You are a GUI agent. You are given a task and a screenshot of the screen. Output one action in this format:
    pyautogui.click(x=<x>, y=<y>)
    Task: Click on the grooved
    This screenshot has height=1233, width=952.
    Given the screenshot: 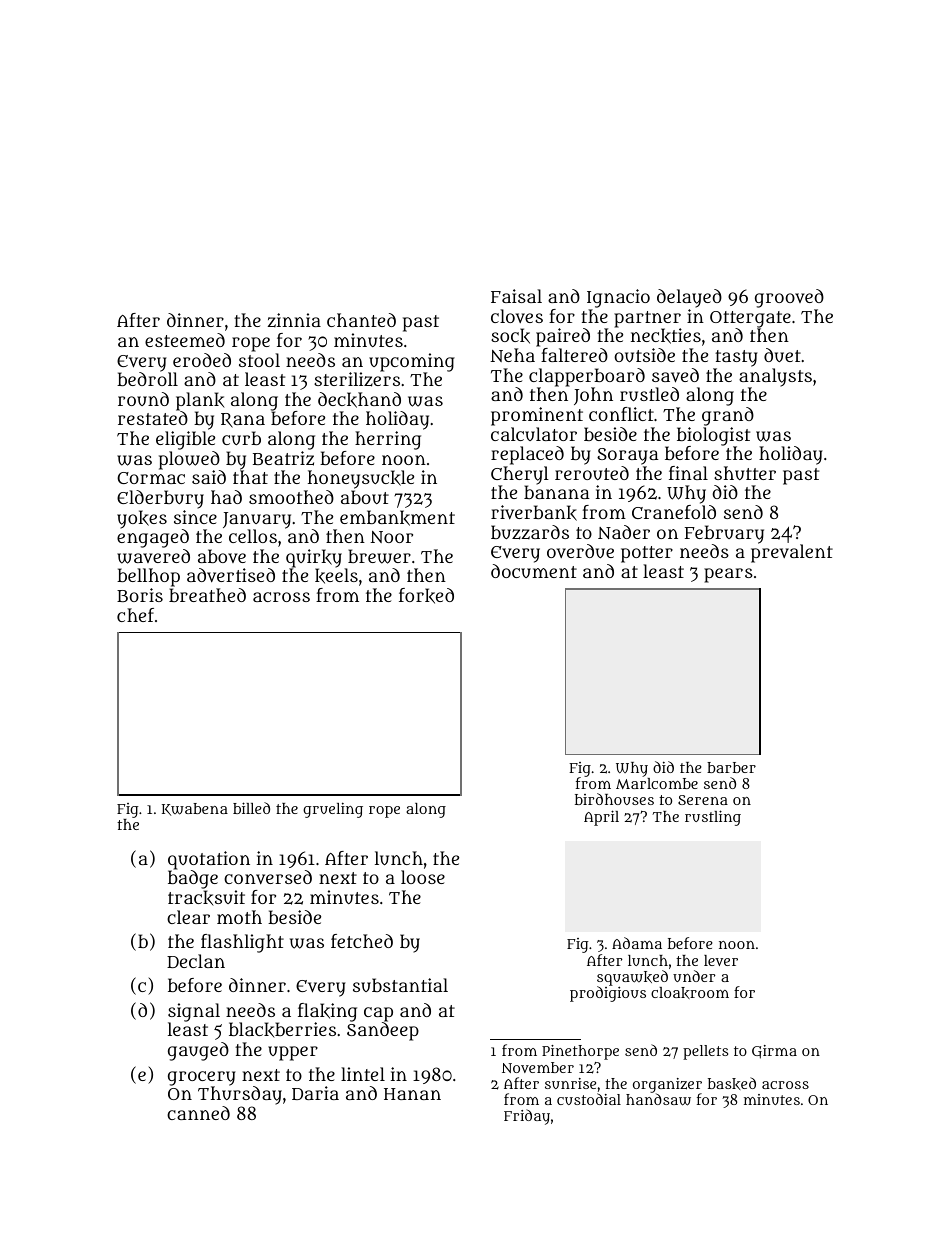 What is the action you would take?
    pyautogui.click(x=789, y=298)
